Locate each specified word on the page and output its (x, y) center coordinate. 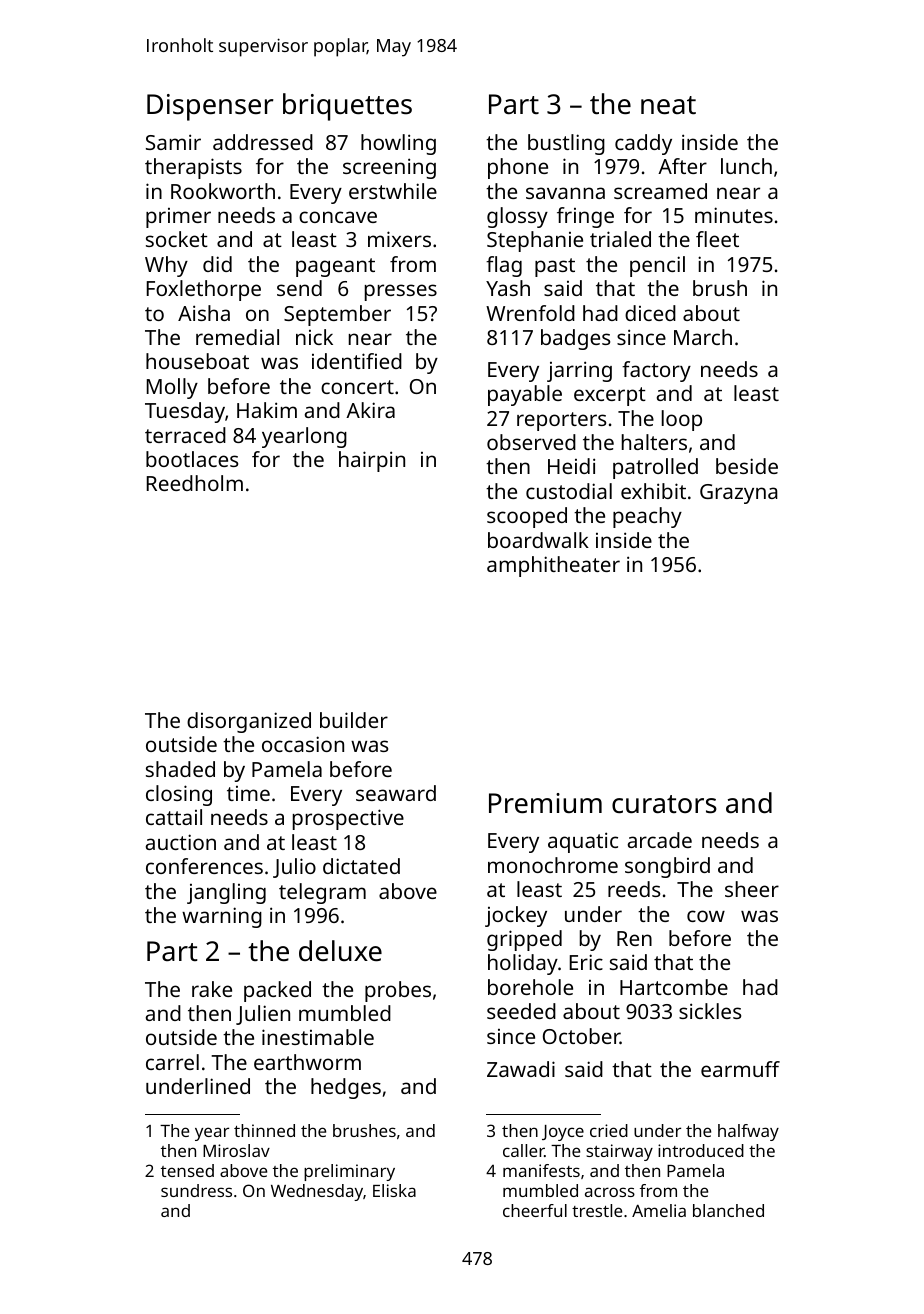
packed (277, 991)
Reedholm (195, 483)
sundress (196, 1190)
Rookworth (223, 191)
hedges (346, 1088)
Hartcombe (674, 987)
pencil (657, 266)
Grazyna (739, 494)
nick (314, 337)
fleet (717, 239)
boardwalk (538, 540)
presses (401, 292)
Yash (508, 288)
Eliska (394, 1190)
